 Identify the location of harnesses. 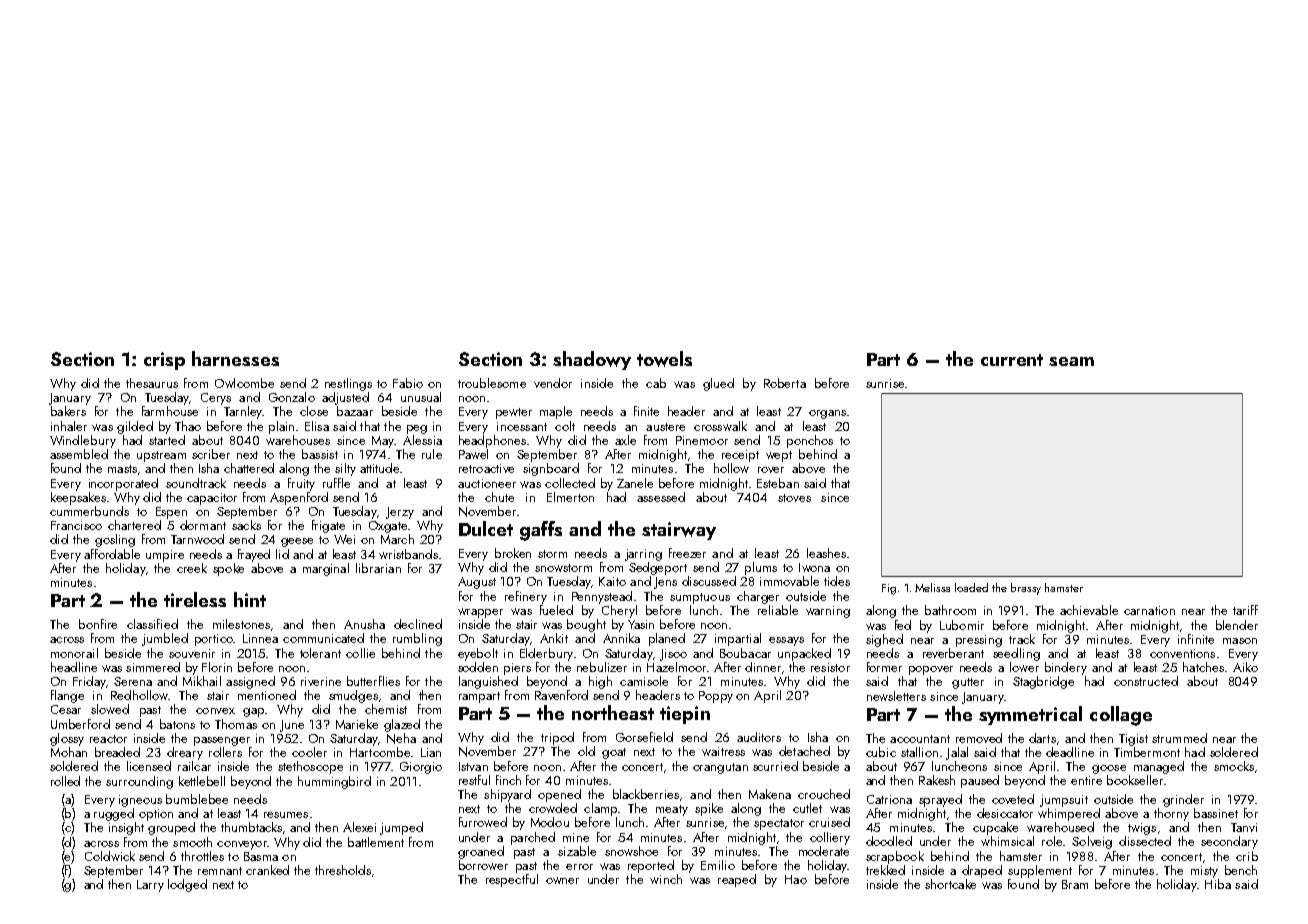
(235, 358).
